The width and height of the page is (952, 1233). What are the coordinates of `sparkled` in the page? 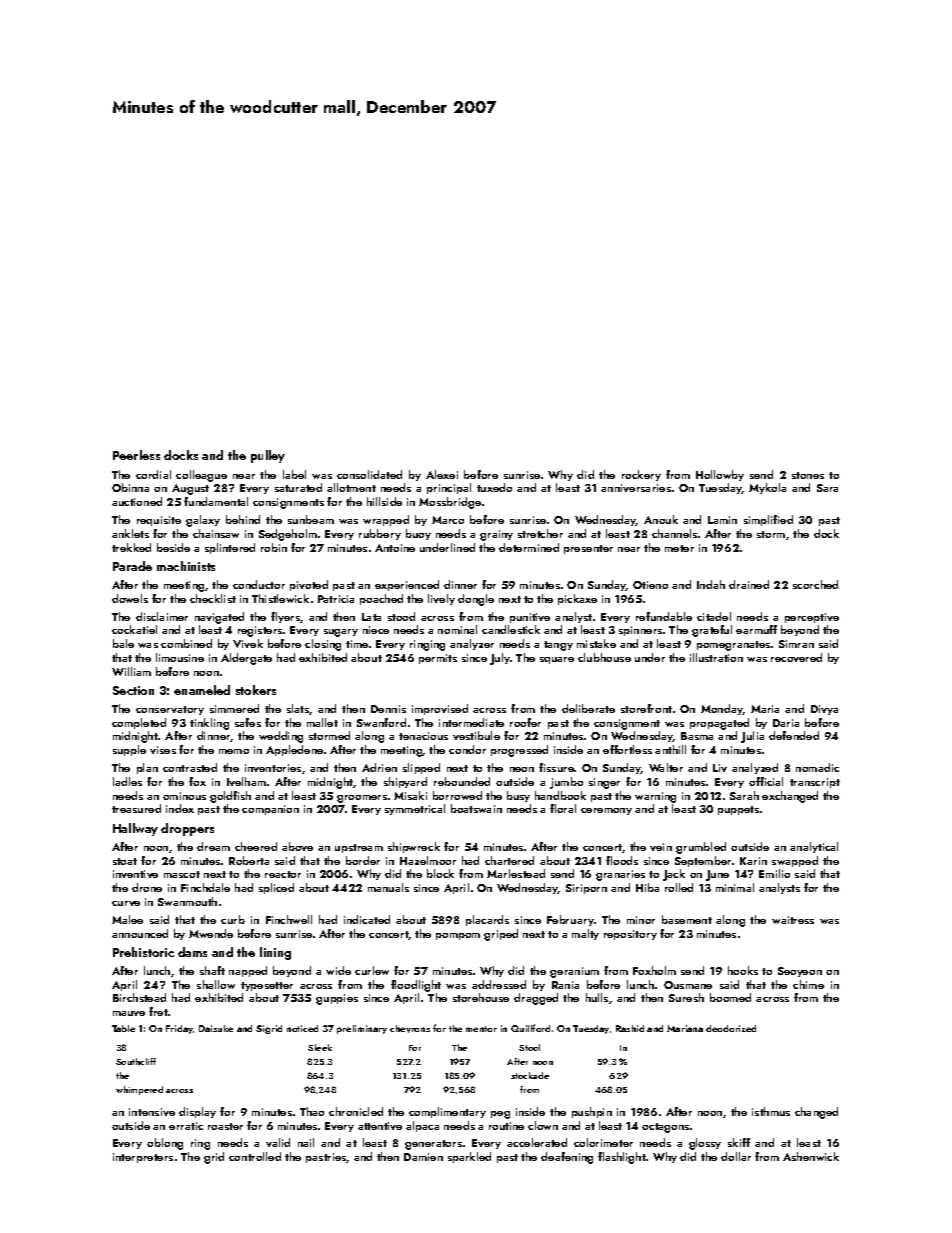 It's located at (469, 1157).
